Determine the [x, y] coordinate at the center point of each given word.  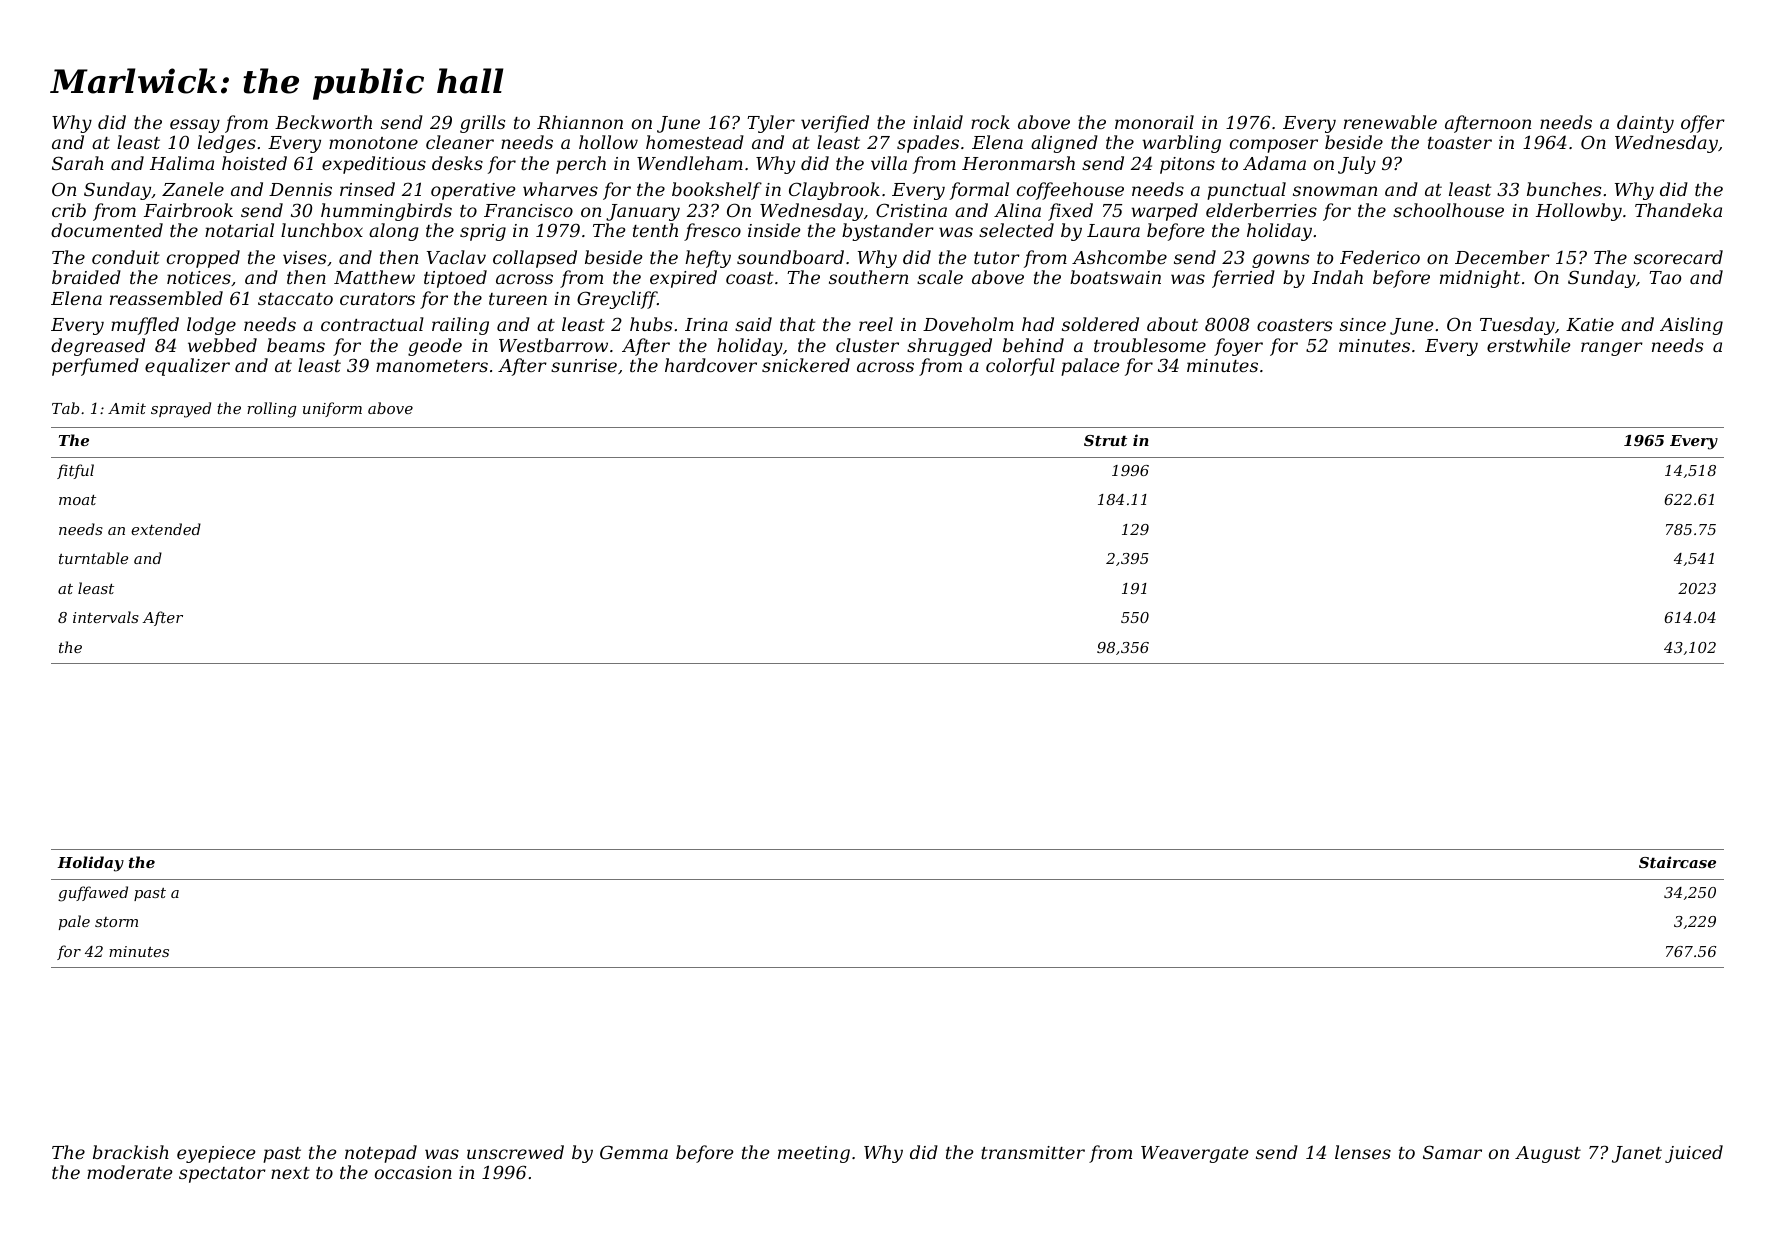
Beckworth [323, 122]
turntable [93, 558]
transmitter [1033, 1152]
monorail [1154, 122]
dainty [1645, 124]
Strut [1105, 440]
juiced [1694, 1154]
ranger [1612, 349]
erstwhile [1528, 345]
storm [116, 922]
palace [1090, 367]
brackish [131, 1152]
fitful [75, 471]
